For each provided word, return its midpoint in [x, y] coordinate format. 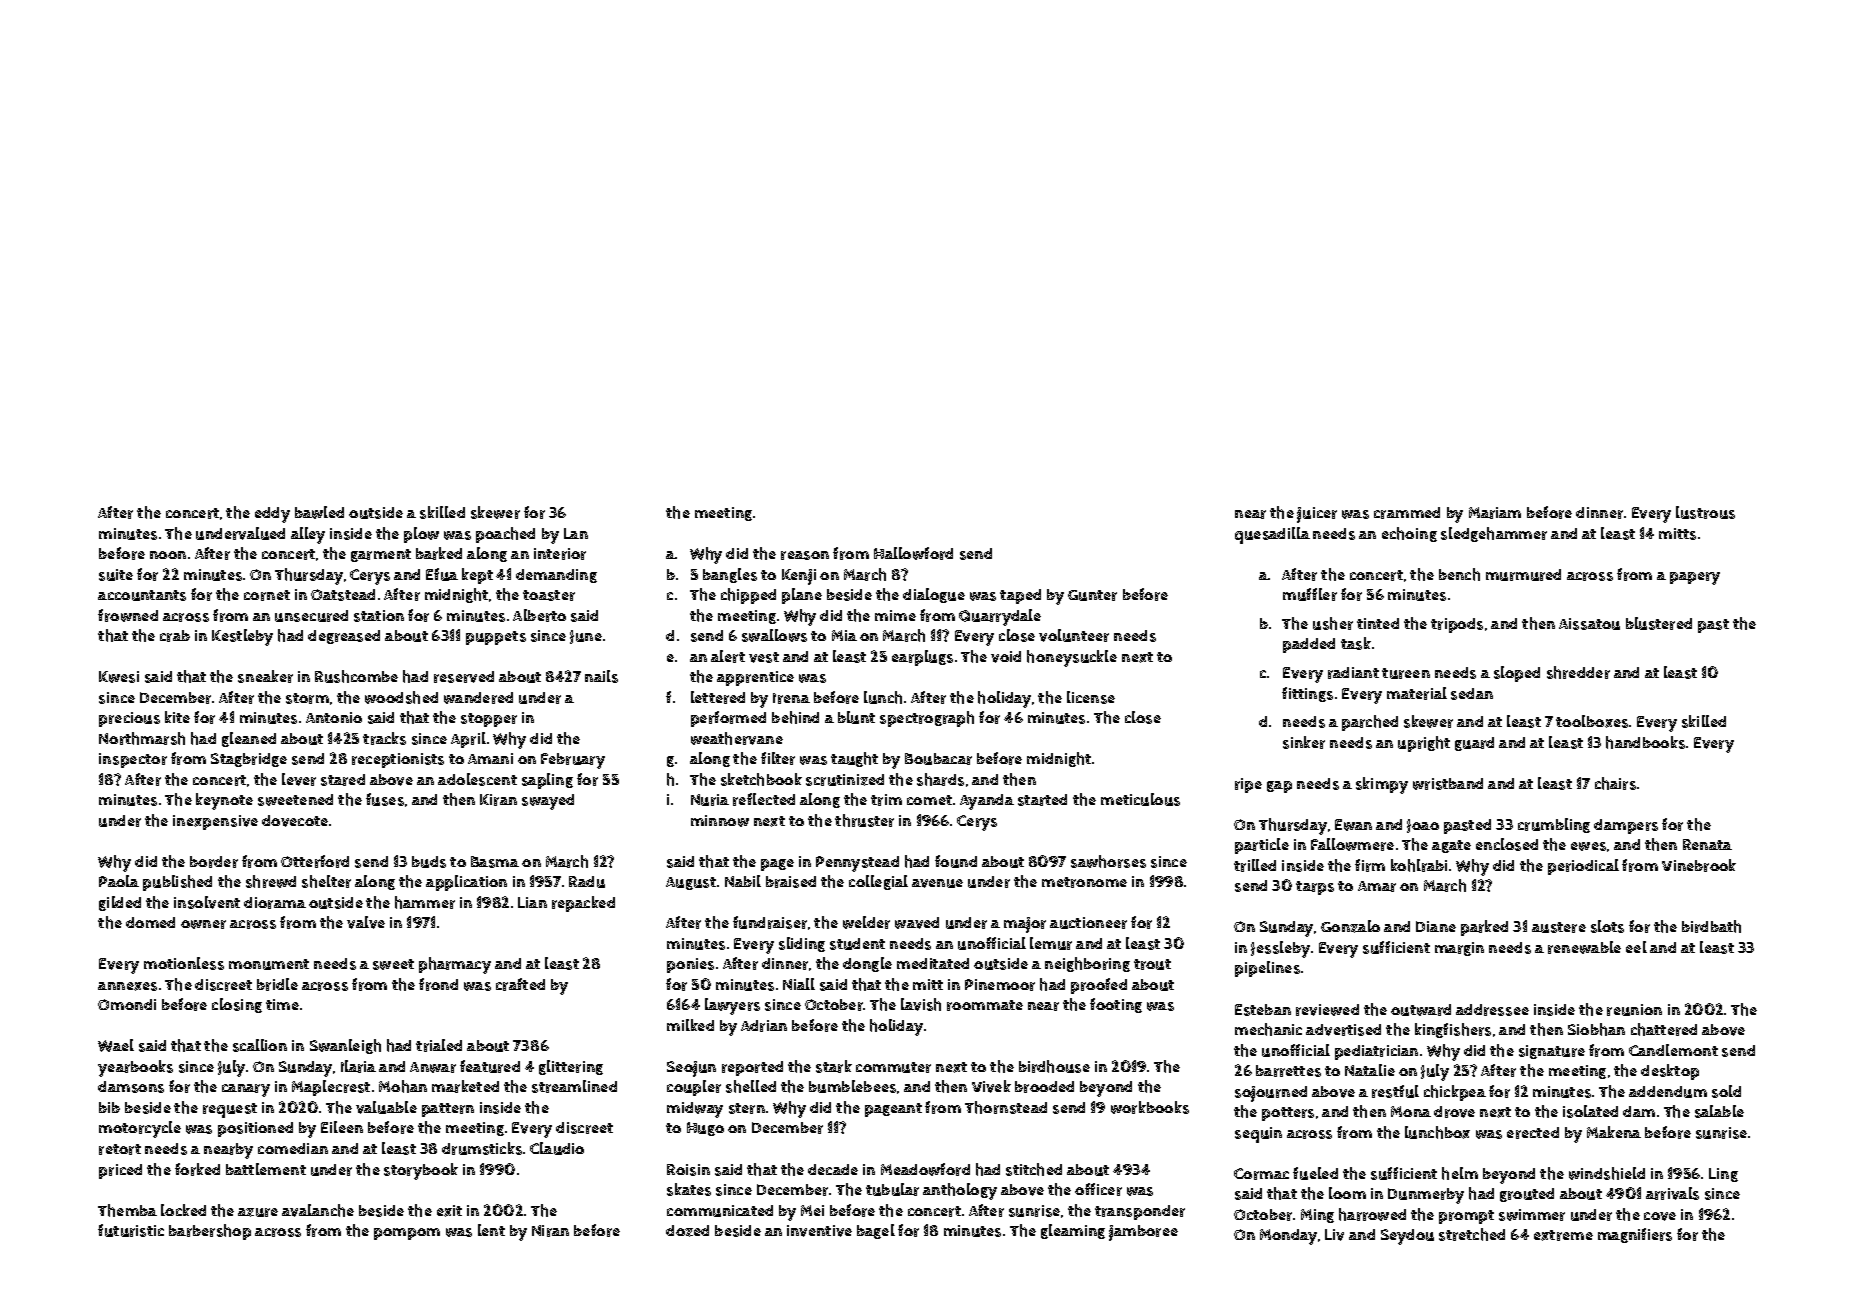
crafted [520, 984]
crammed [1407, 513]
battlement [266, 1169]
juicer [1317, 515]
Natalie [1370, 1070]
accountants [142, 595]
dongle [867, 964]
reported [752, 1068]
